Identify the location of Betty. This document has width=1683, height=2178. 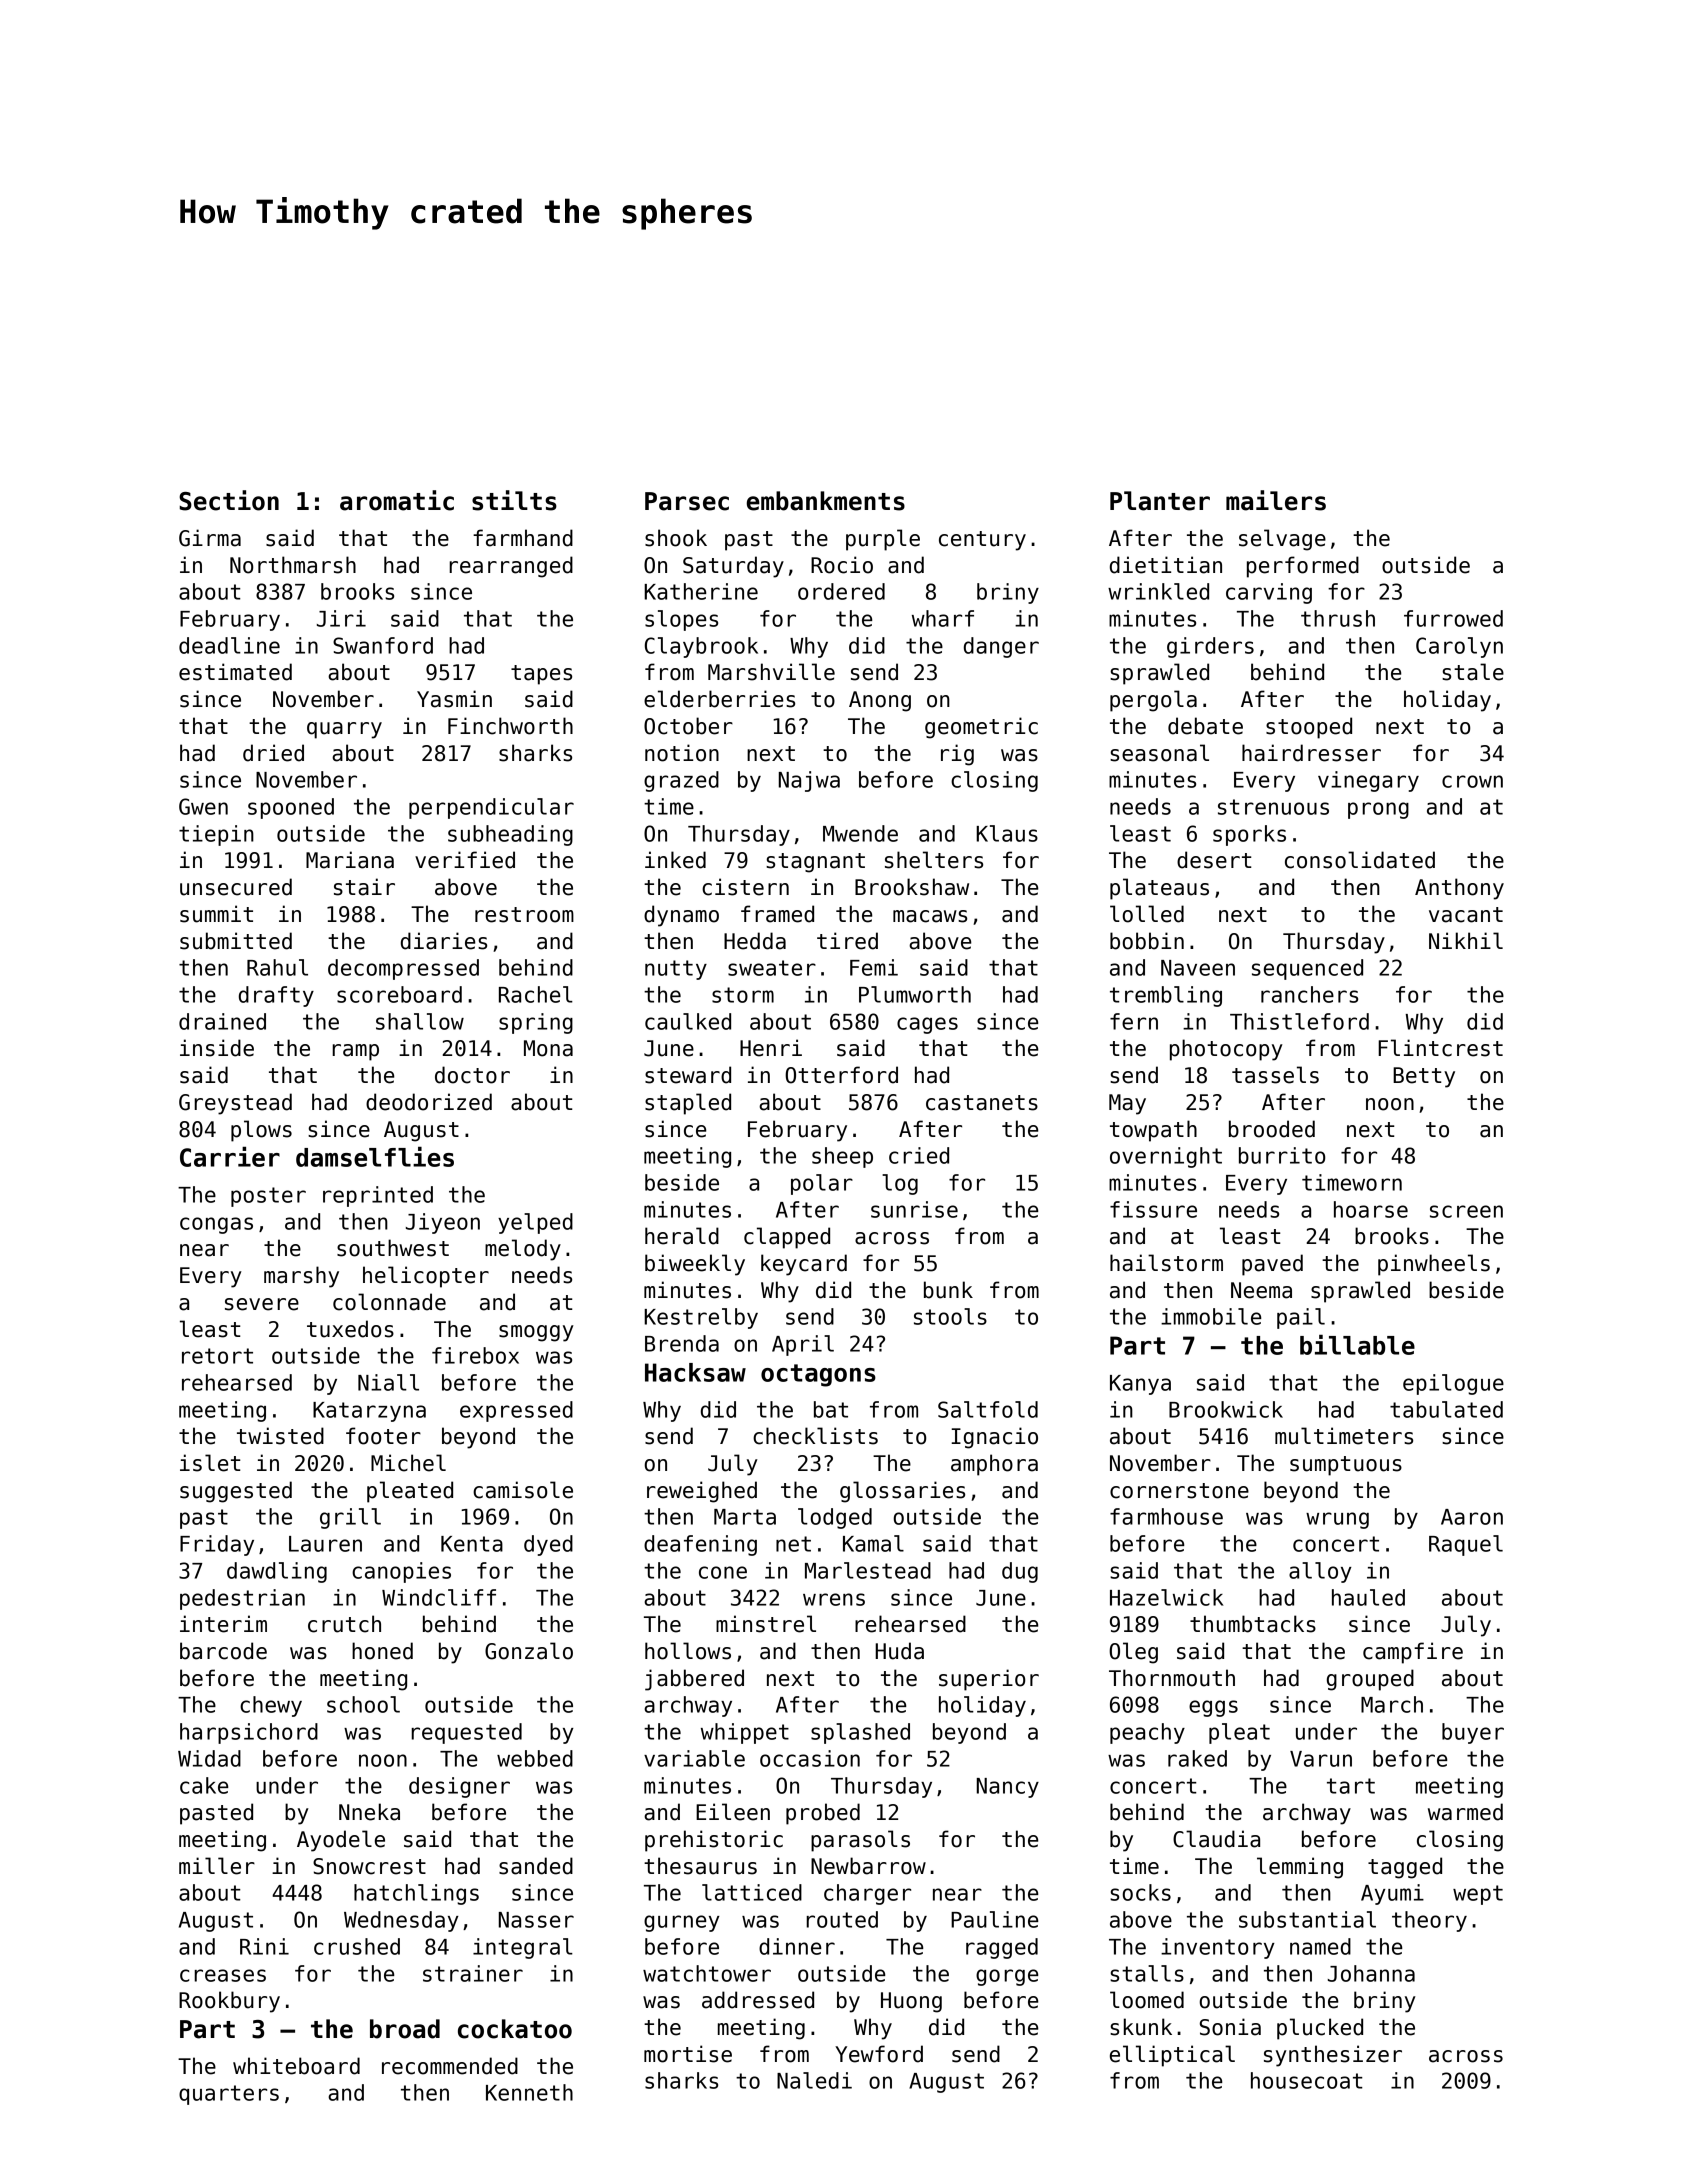
(1424, 1077).
